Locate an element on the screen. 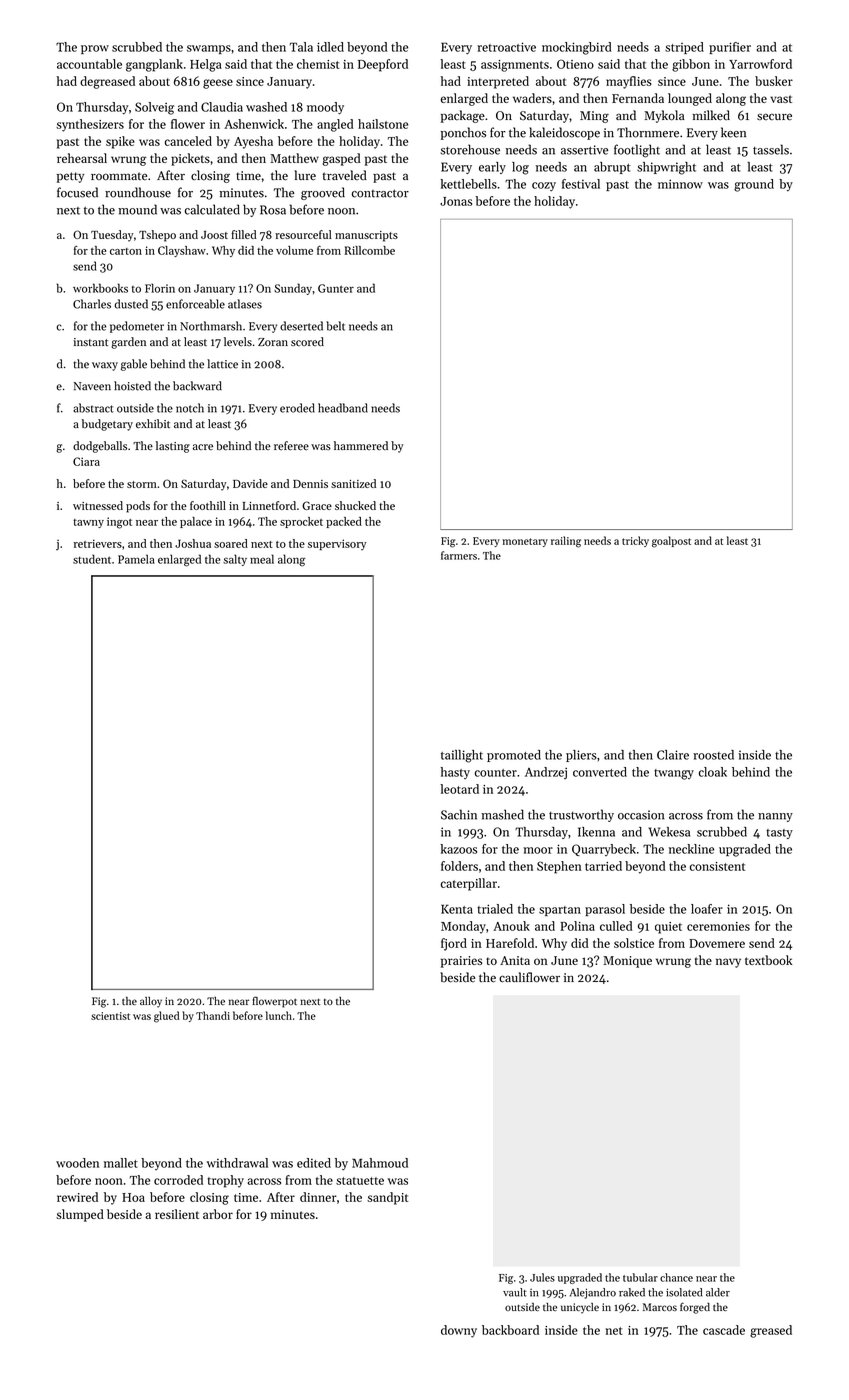 This screenshot has width=849, height=1400. Monique is located at coordinates (627, 962).
